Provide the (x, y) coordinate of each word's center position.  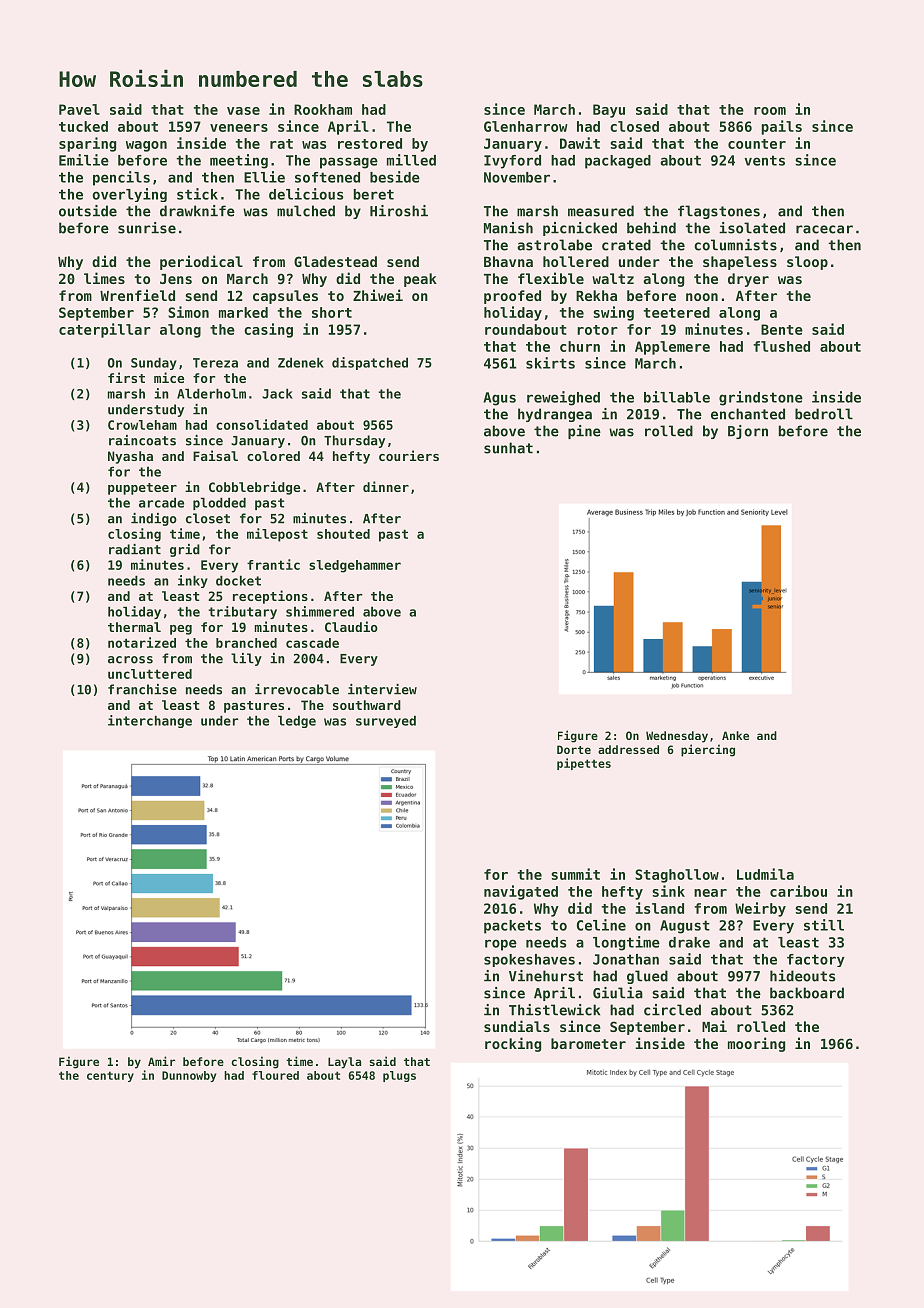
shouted (343, 534)
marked (243, 312)
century (110, 1076)
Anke (735, 735)
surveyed (386, 721)
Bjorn (748, 432)
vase (243, 111)
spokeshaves (529, 960)
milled (411, 160)
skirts (550, 363)
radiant (135, 549)
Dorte (574, 749)
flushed (781, 346)
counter (757, 144)
